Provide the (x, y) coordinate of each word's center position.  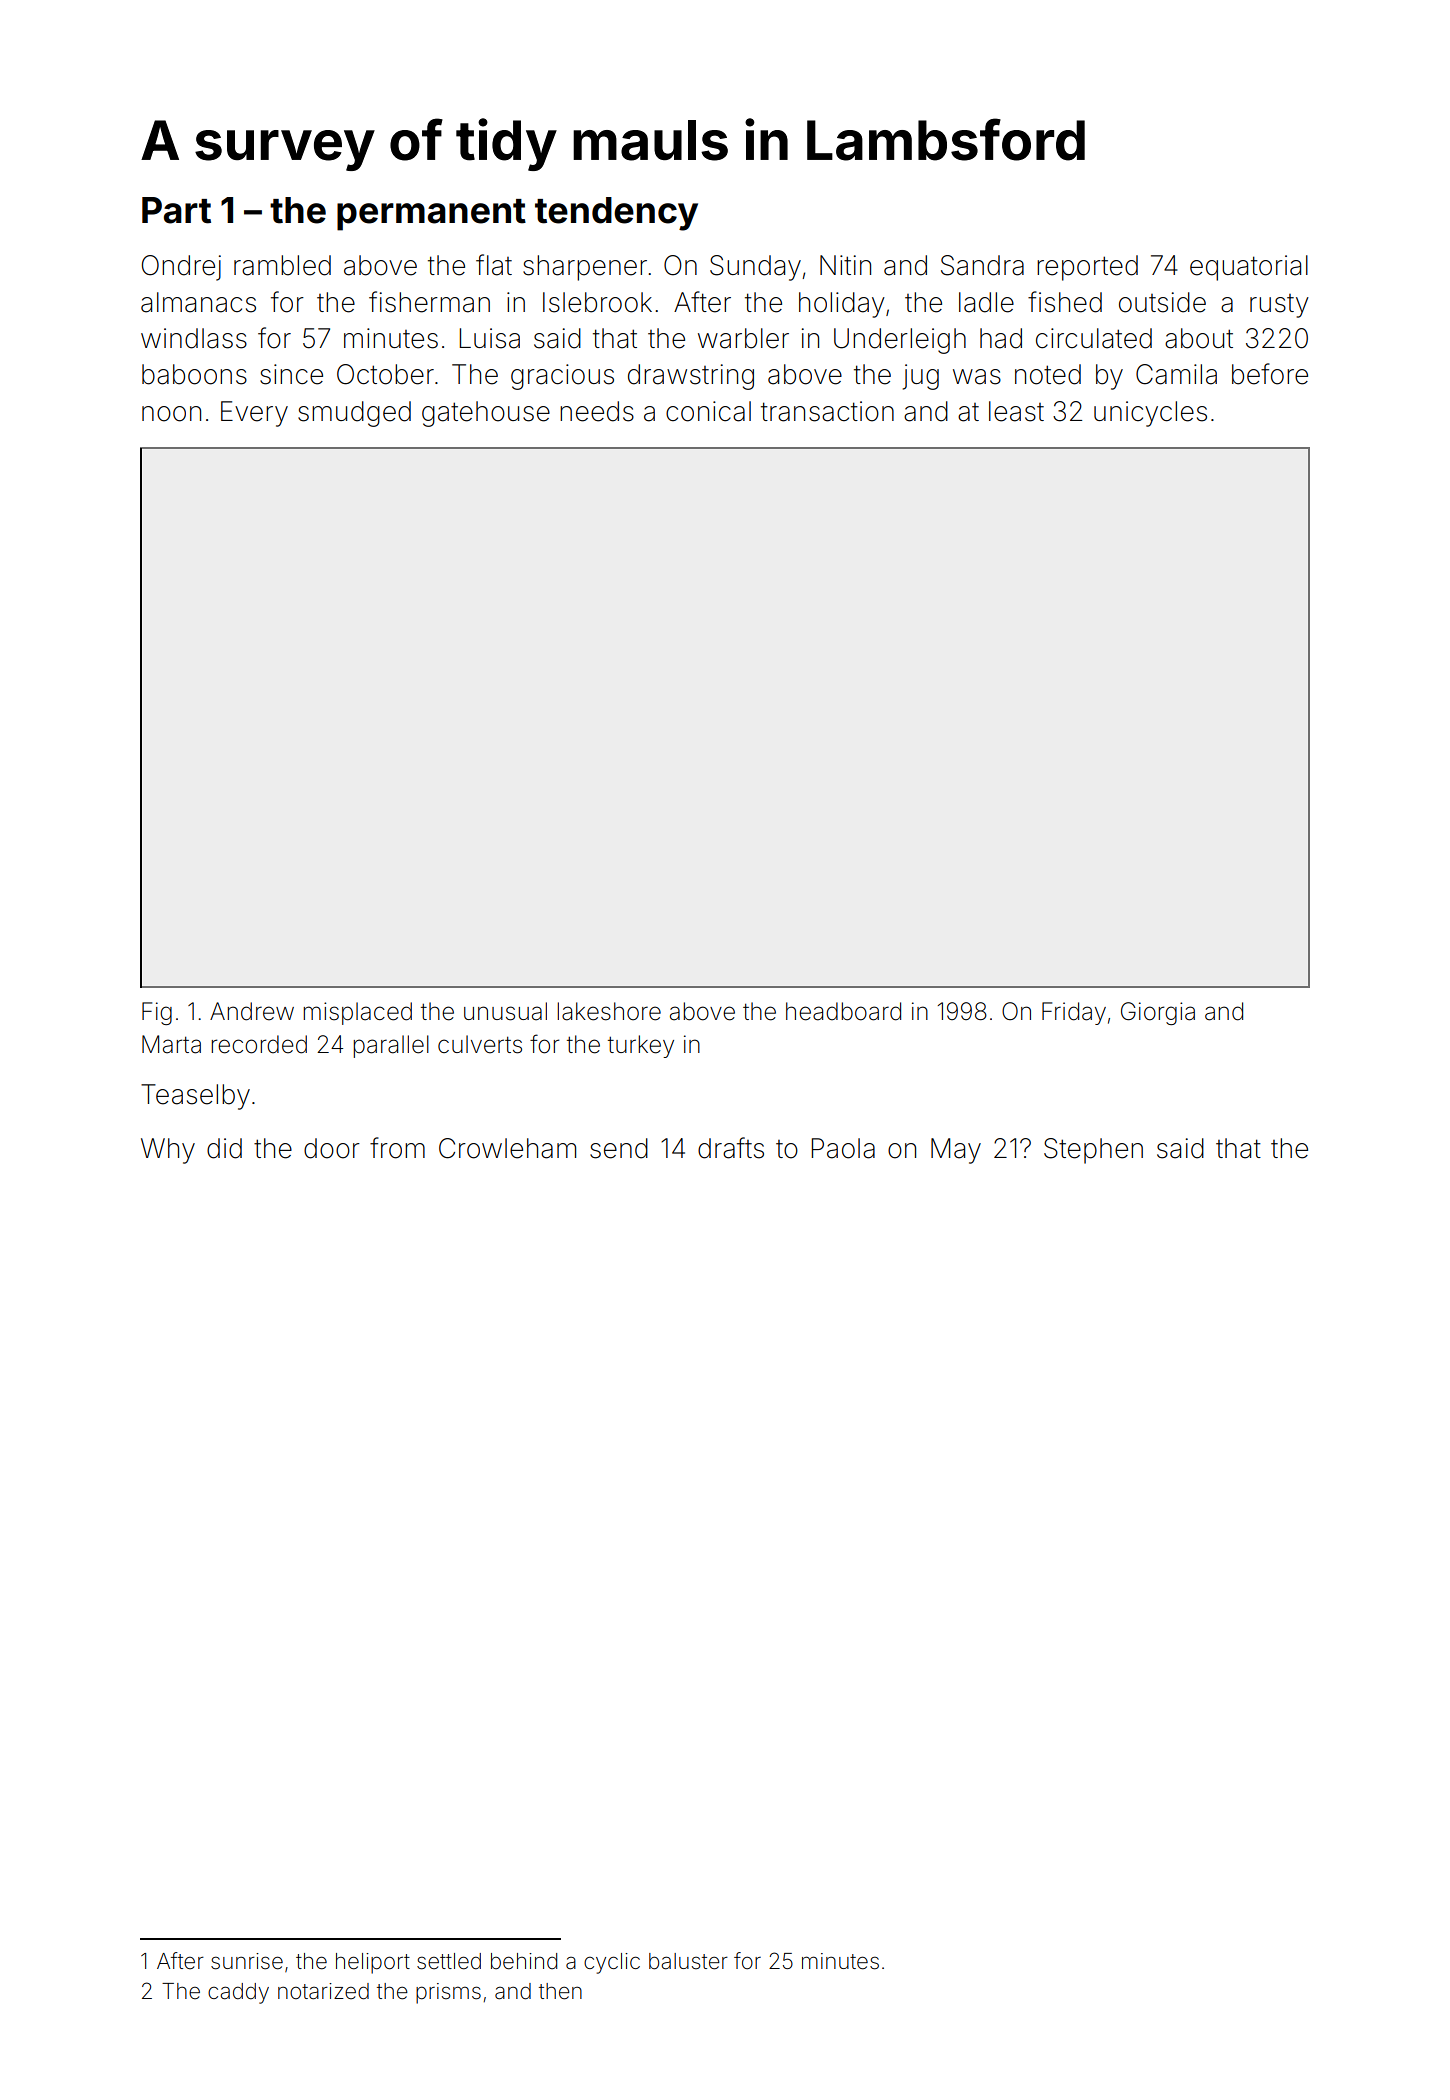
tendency (616, 214)
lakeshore (609, 1011)
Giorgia (1158, 1013)
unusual (505, 1011)
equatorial (1249, 268)
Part (176, 210)
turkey (641, 1046)
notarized (323, 1991)
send (619, 1148)
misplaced (357, 1013)
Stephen (1093, 1151)
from (397, 1148)
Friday (1074, 1013)
